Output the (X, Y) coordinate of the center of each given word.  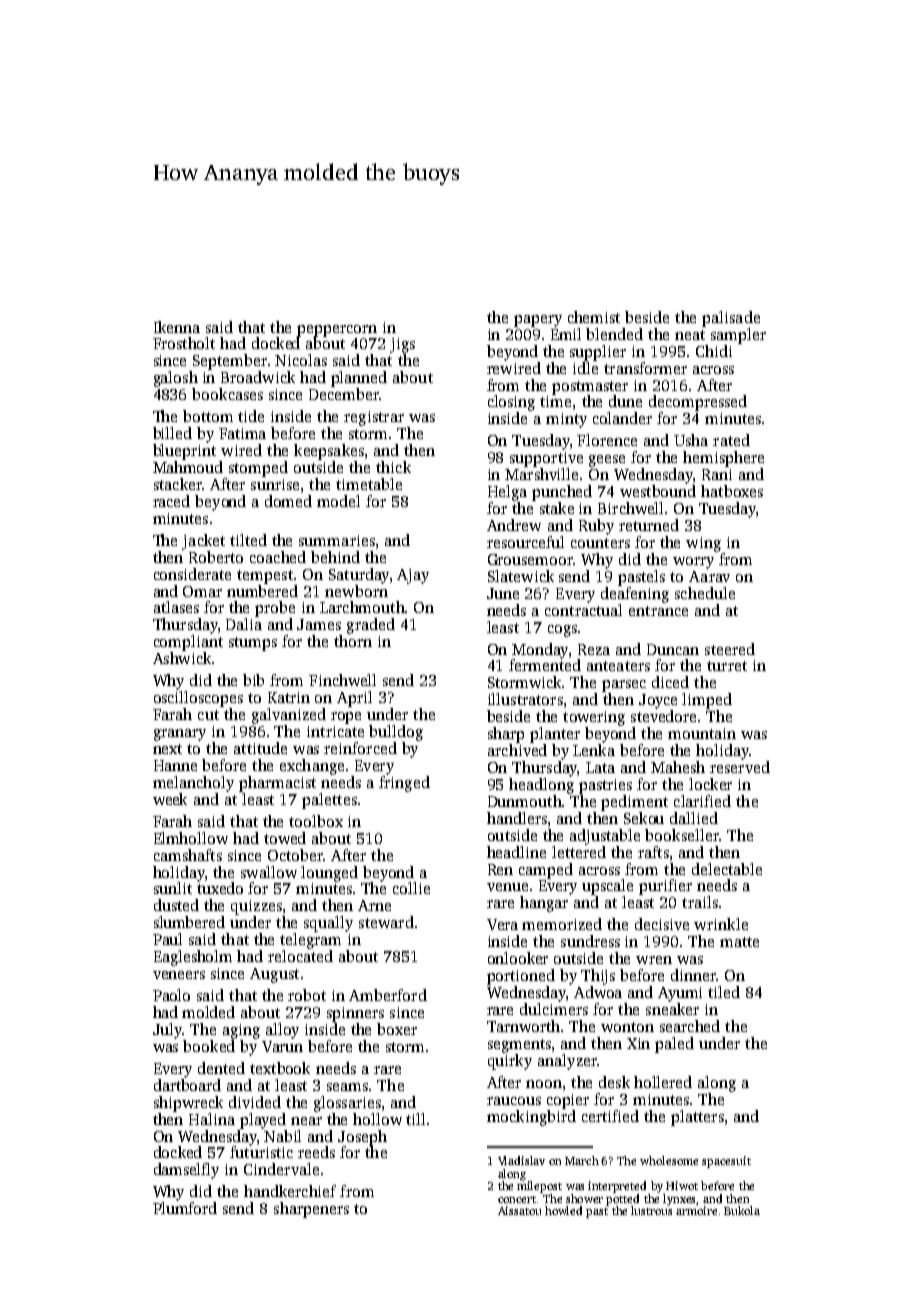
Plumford (185, 1208)
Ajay (413, 576)
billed (172, 433)
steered (730, 649)
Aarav (709, 576)
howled (563, 1210)
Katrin (289, 697)
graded (371, 626)
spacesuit (726, 1162)
